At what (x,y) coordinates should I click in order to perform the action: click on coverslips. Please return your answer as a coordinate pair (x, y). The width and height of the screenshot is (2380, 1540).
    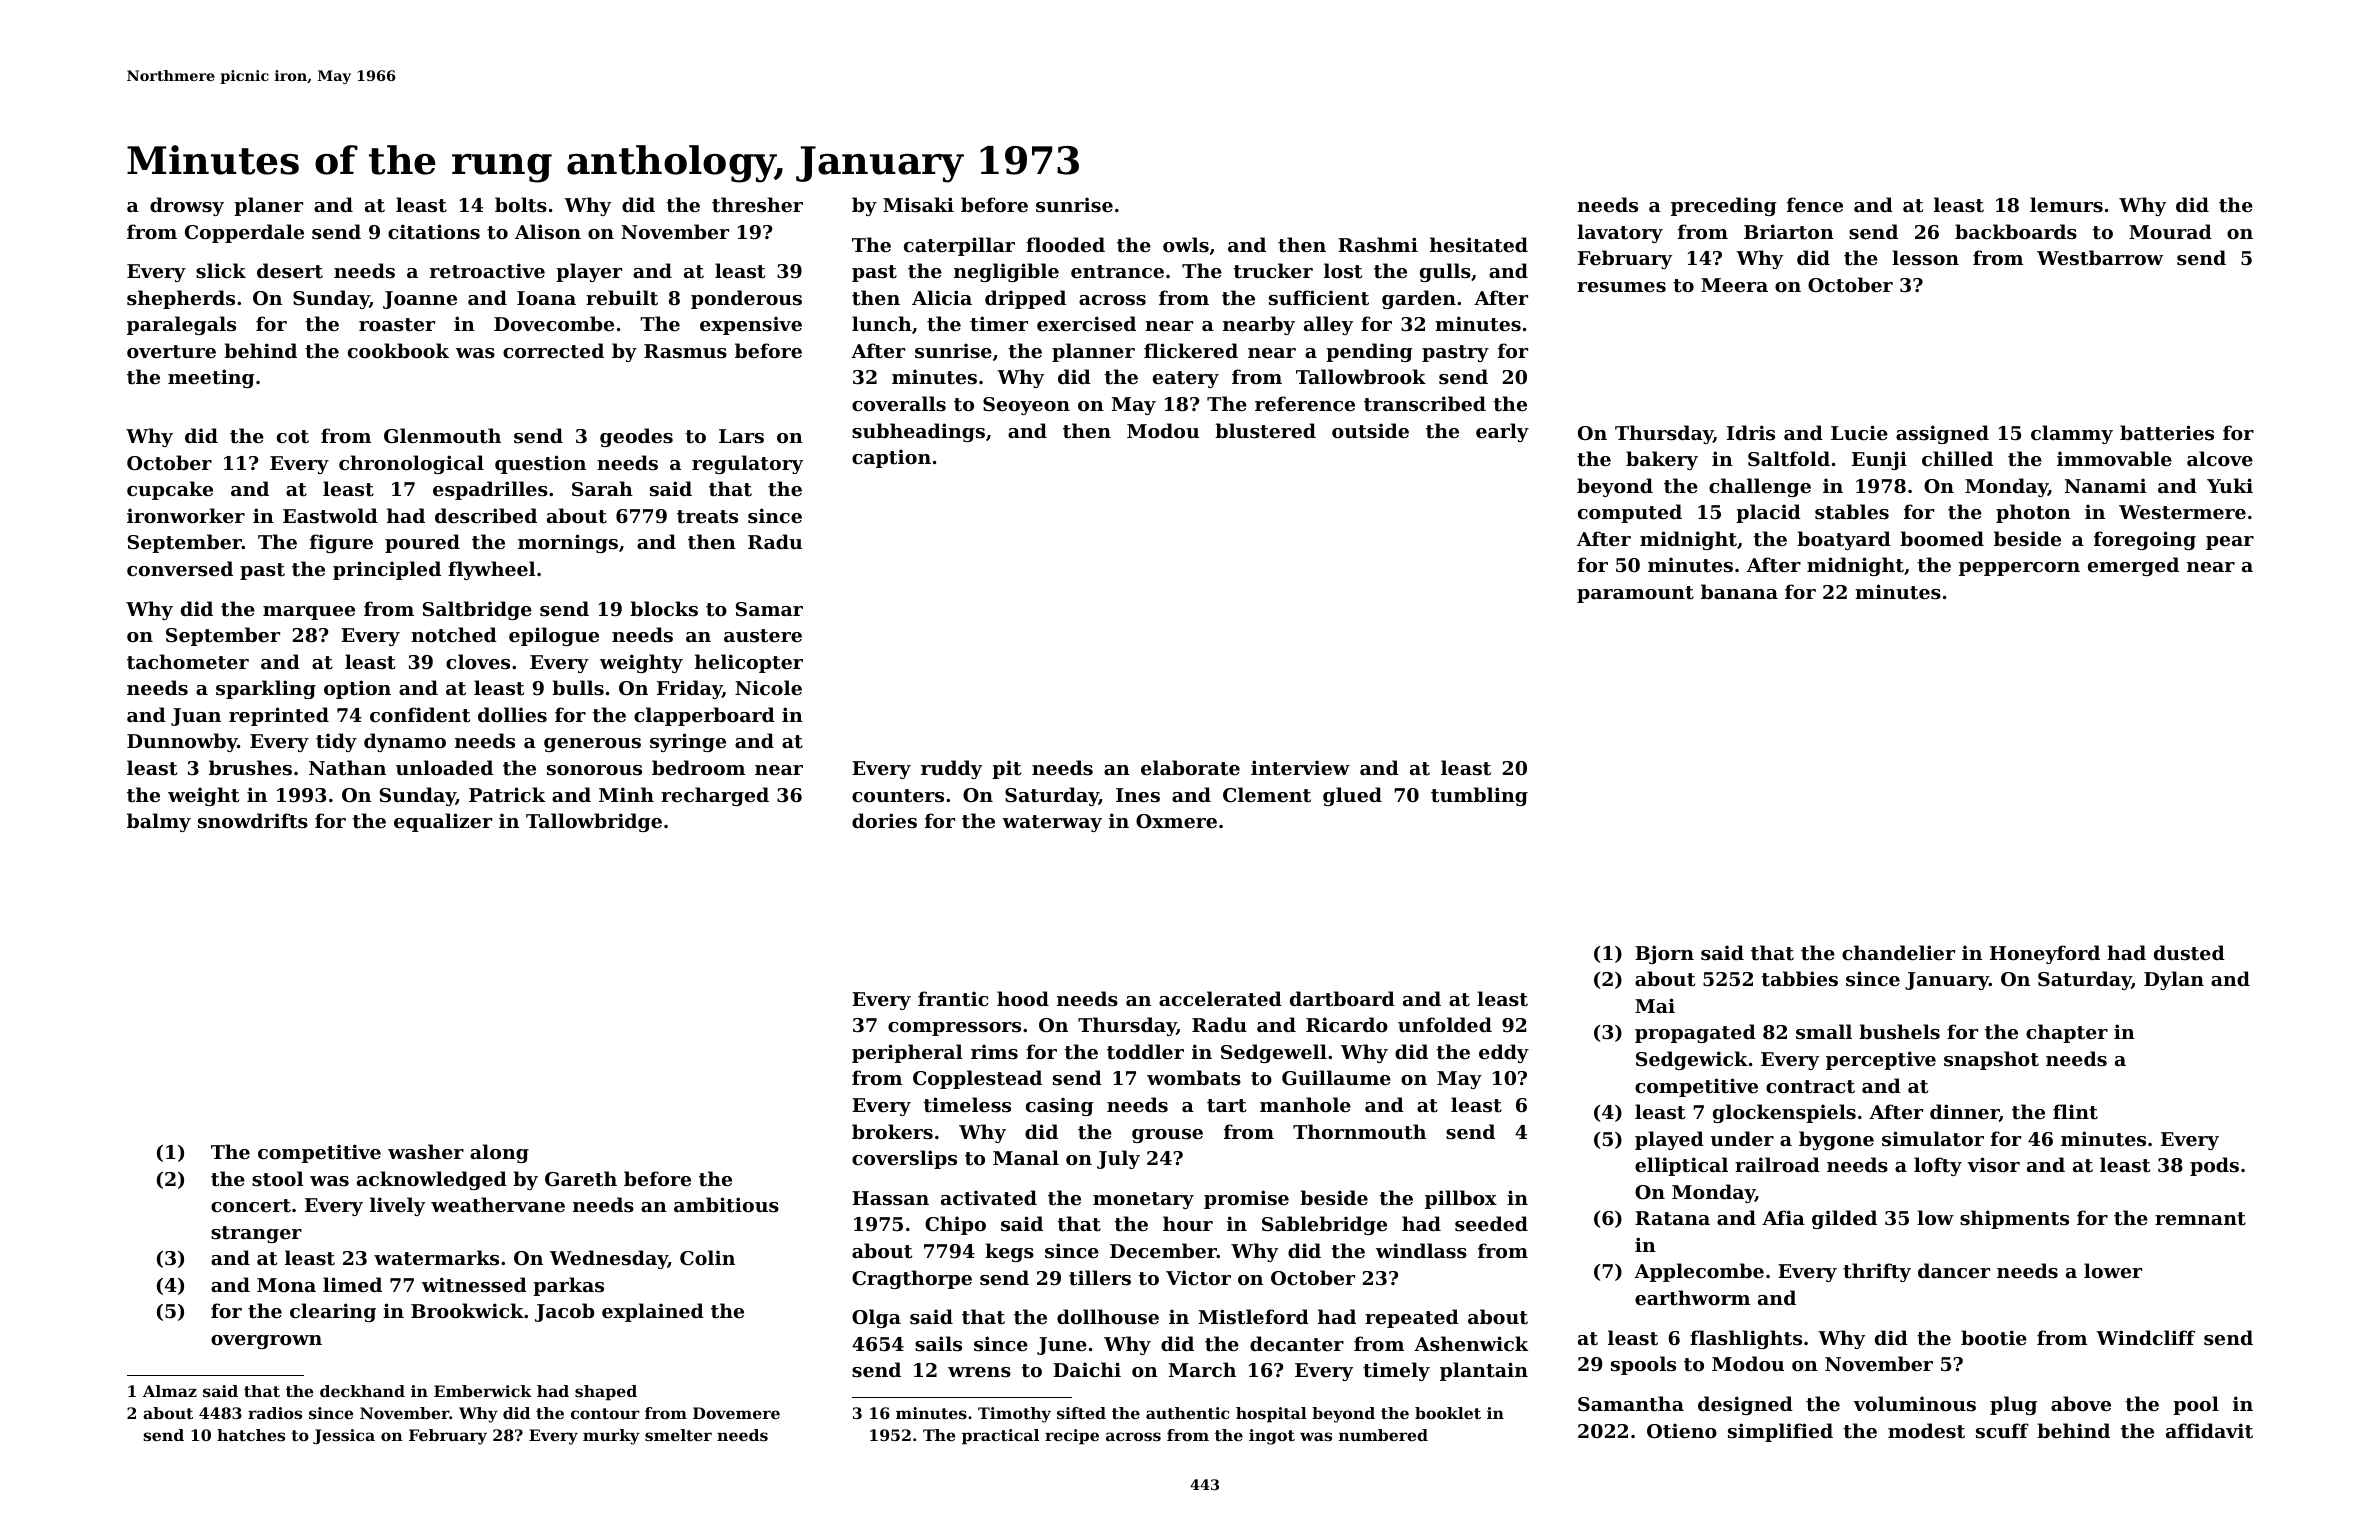
    Looking at the image, I should click on (904, 1159).
